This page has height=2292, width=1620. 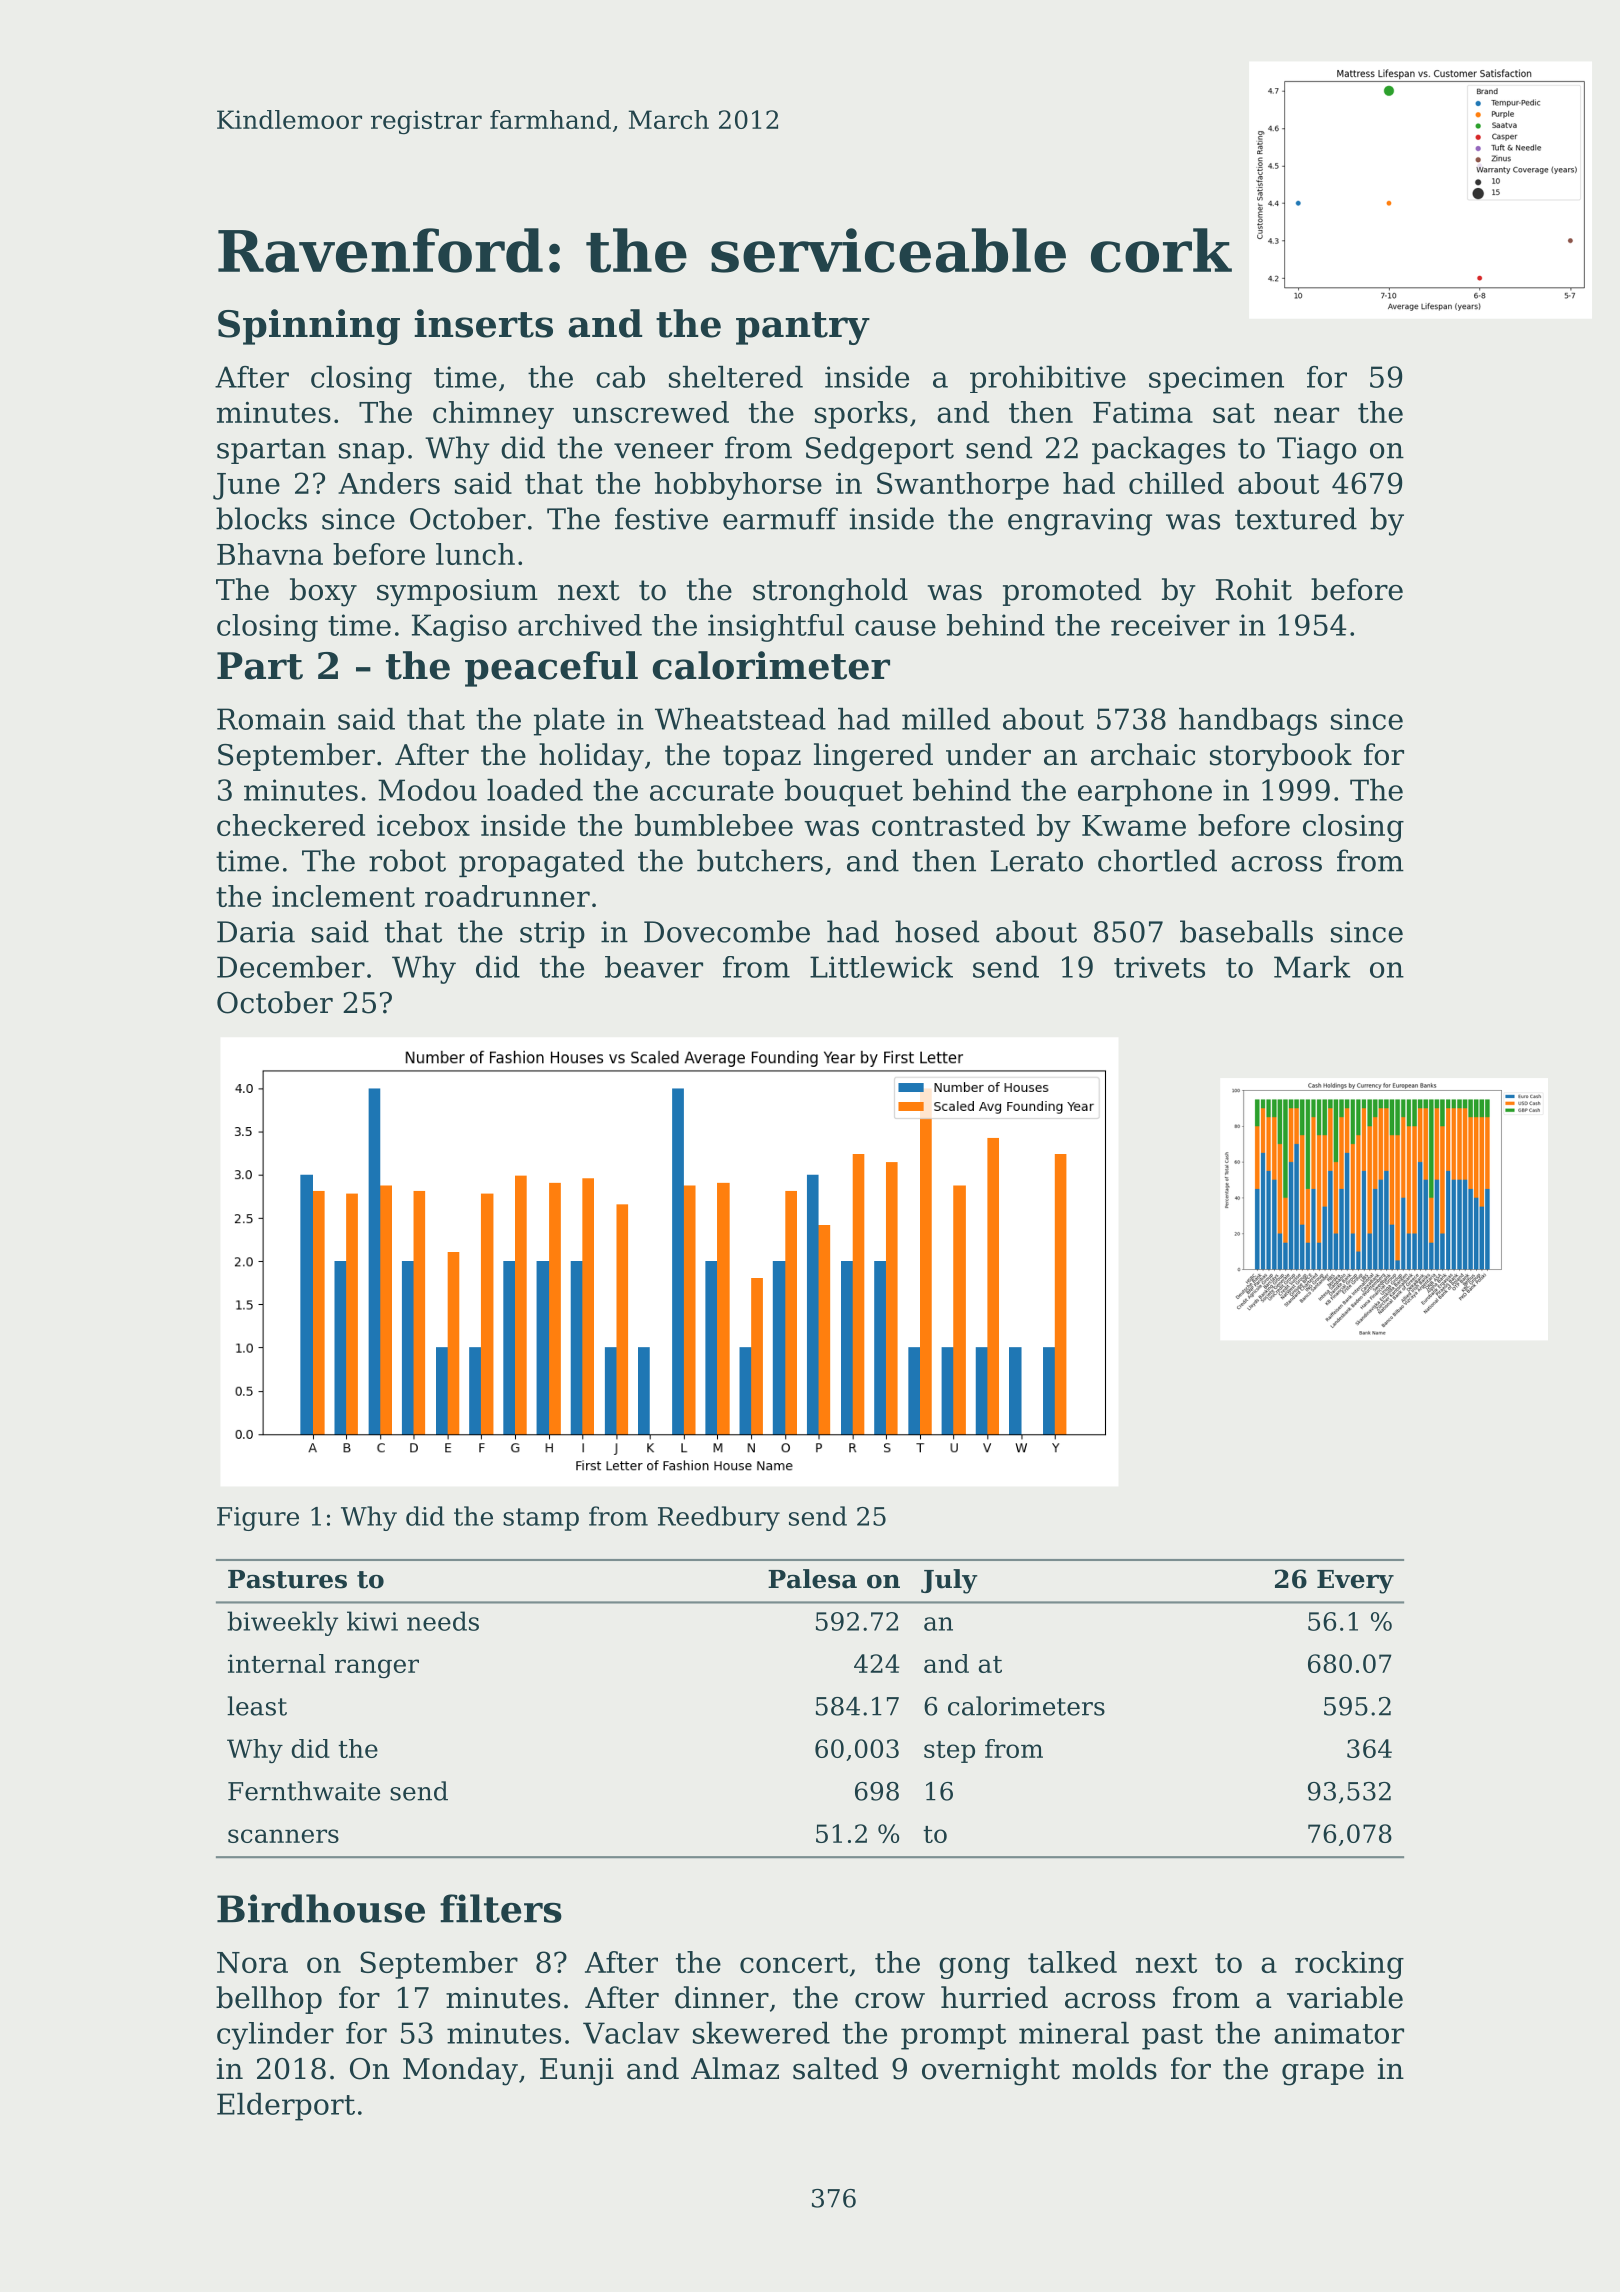 I want to click on Eunji, so click(x=577, y=2072).
